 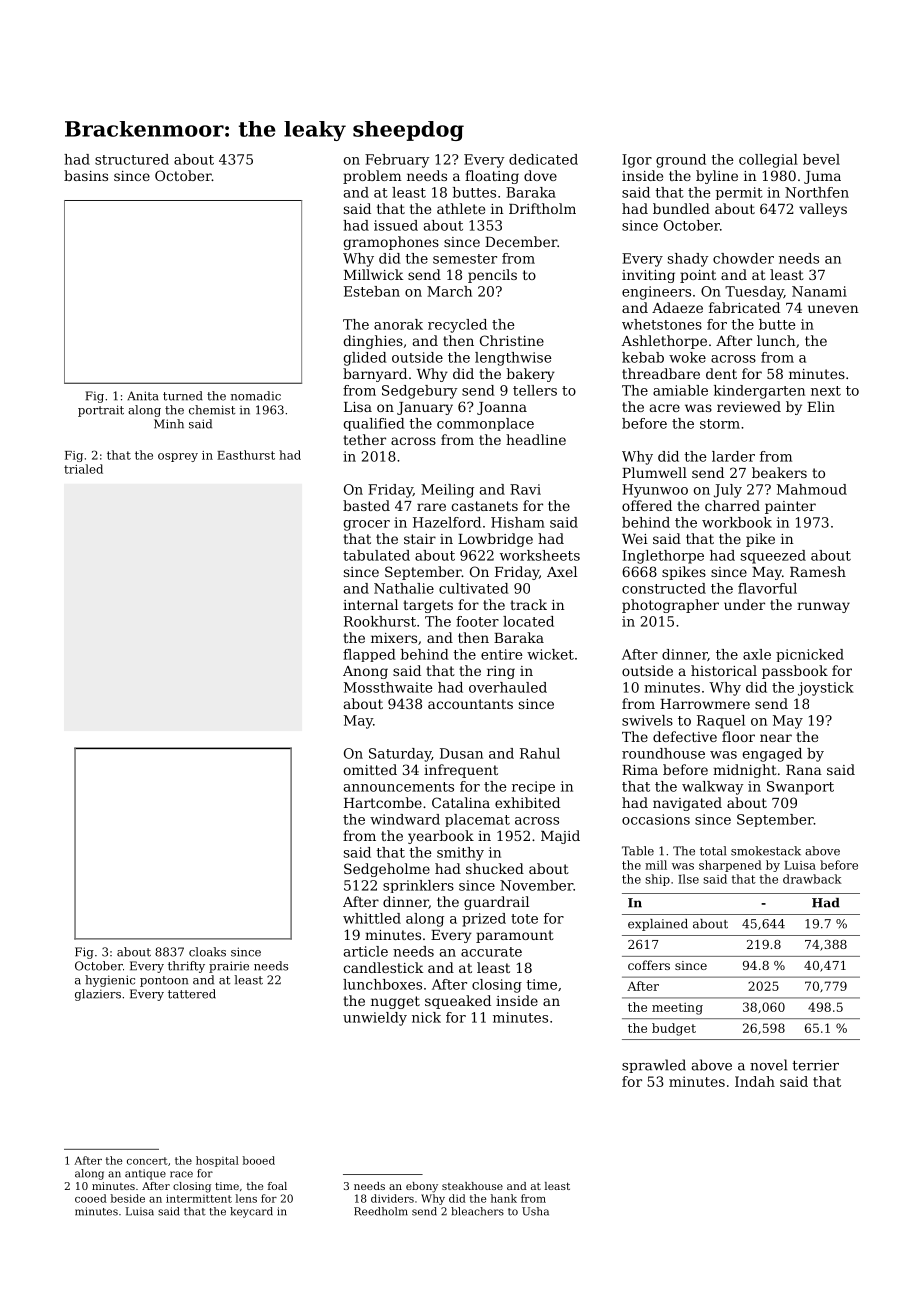 What do you see at coordinates (397, 161) in the screenshot?
I see `February` at bounding box center [397, 161].
